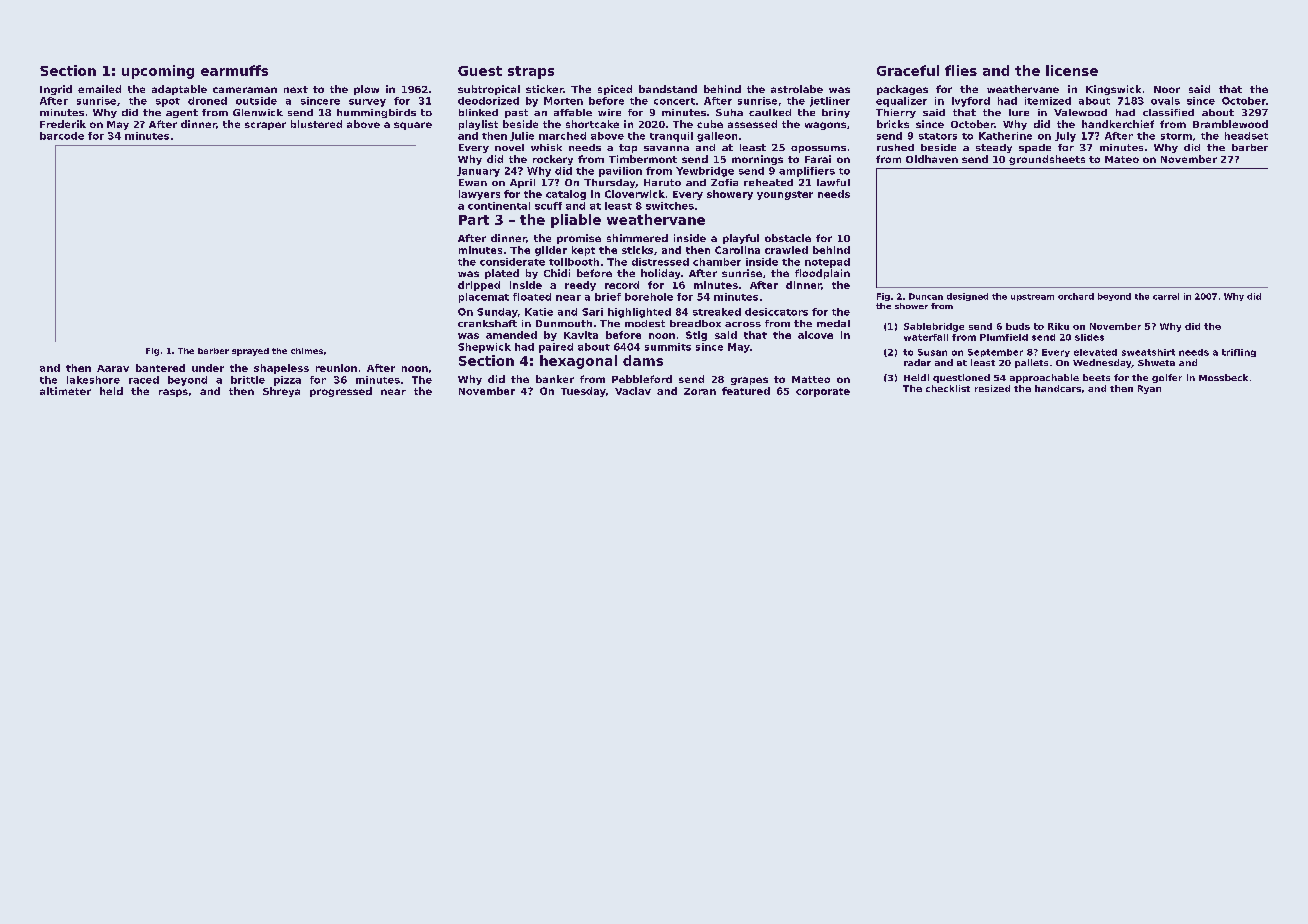 The image size is (1308, 924). What do you see at coordinates (785, 195) in the document?
I see `youngster` at bounding box center [785, 195].
